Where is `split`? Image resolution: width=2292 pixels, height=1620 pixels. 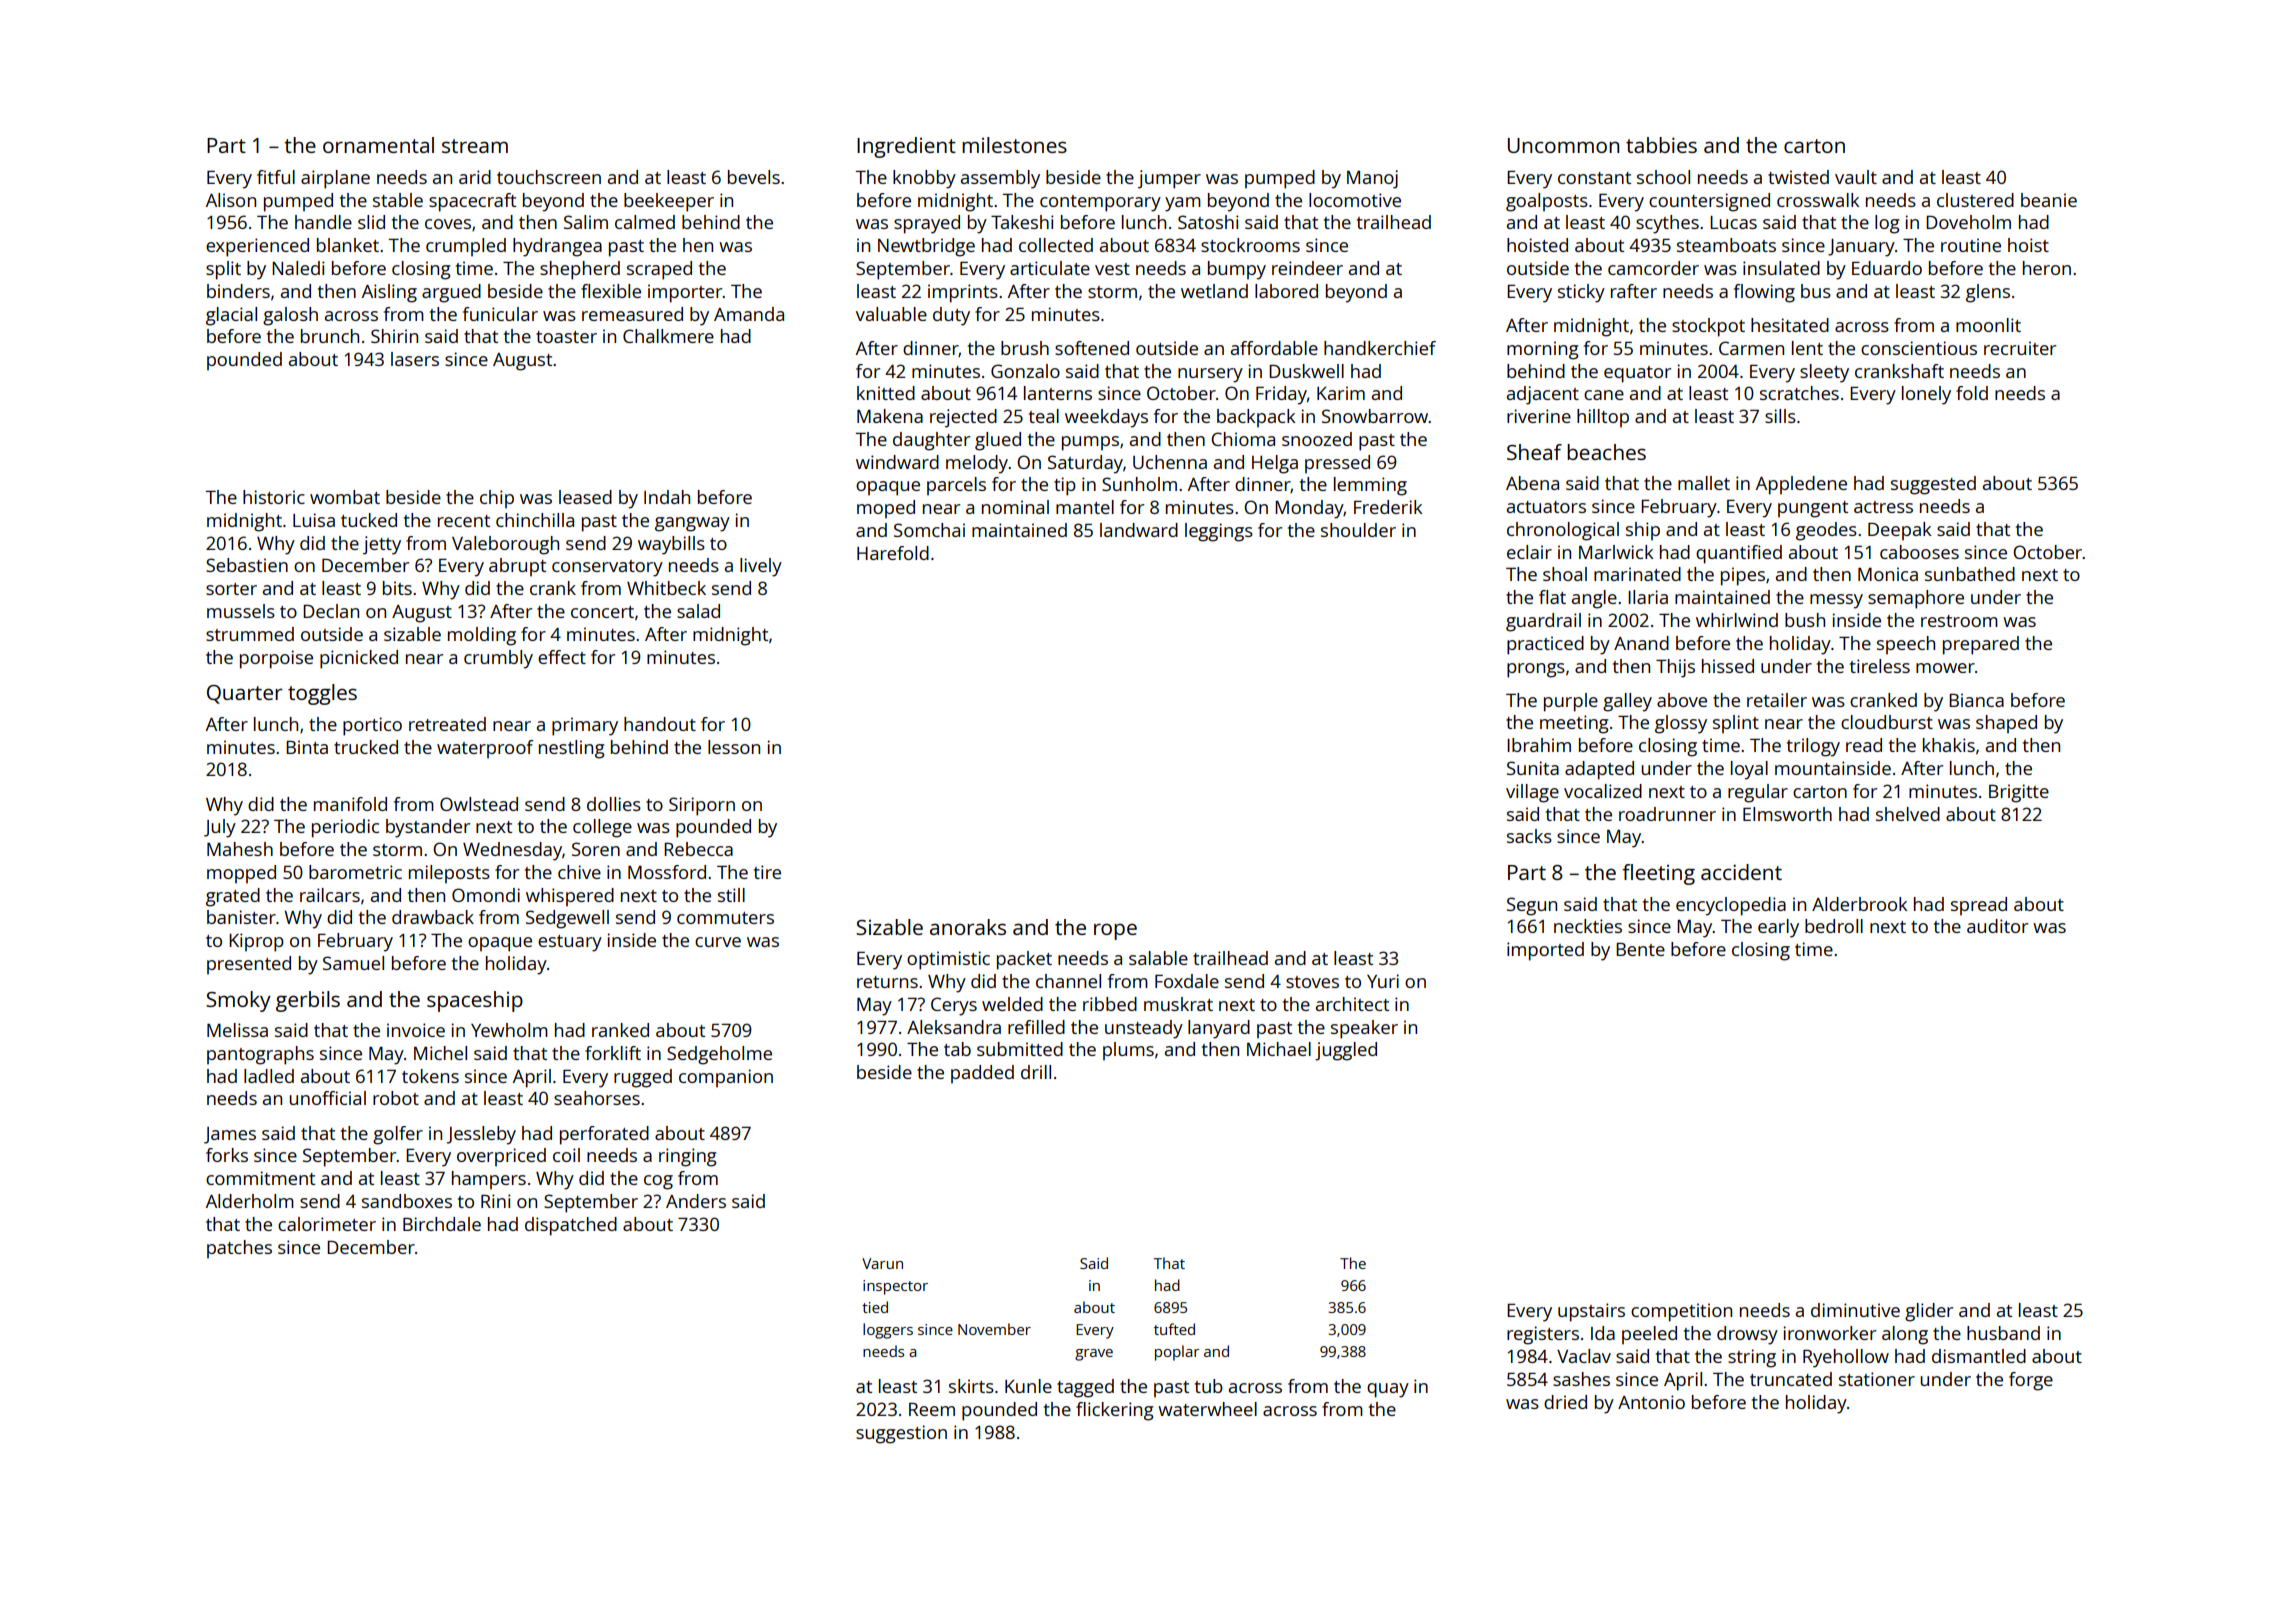 split is located at coordinates (223, 270).
